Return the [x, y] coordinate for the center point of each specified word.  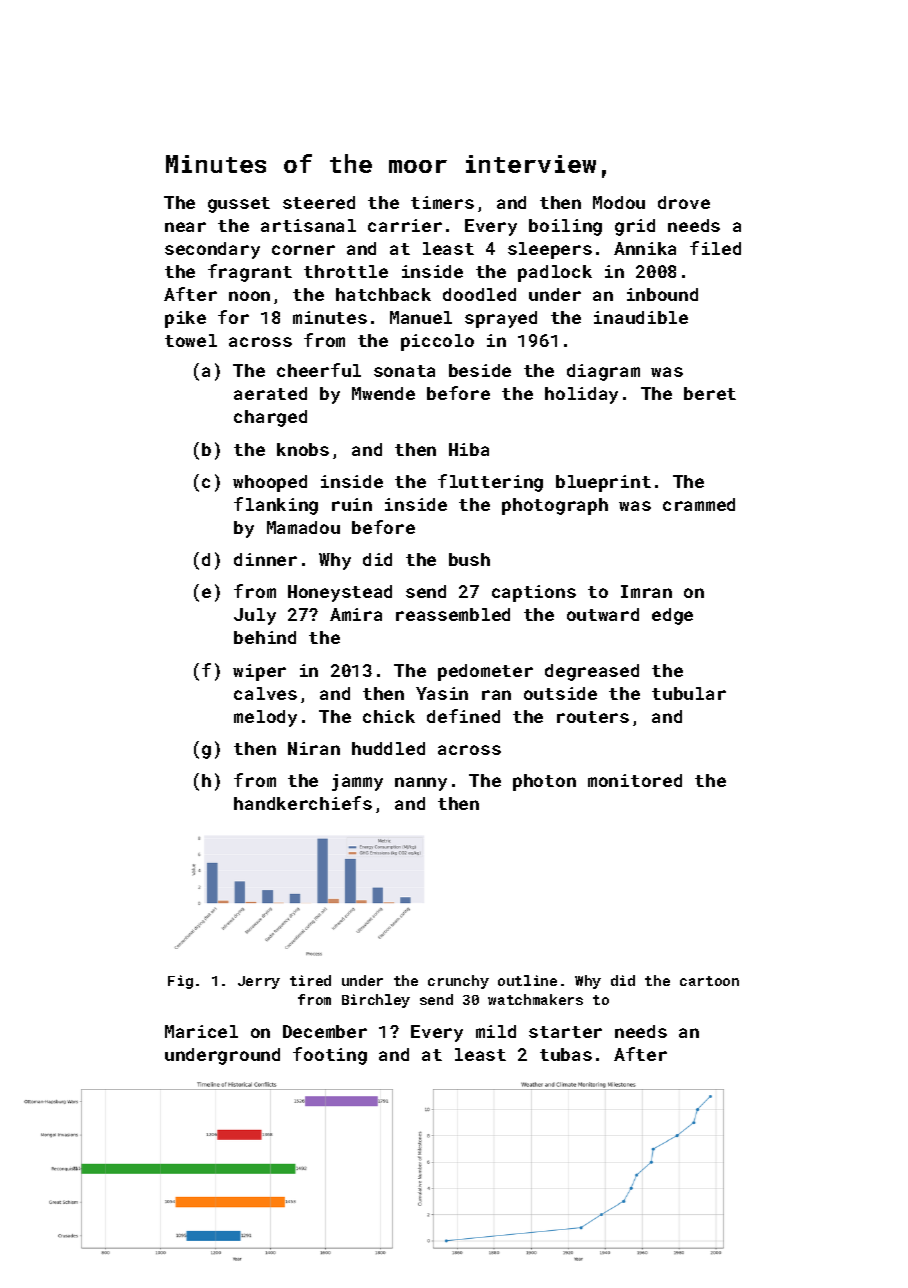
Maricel [201, 1031]
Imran [646, 591]
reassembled [453, 614]
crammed [699, 504]
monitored [635, 780]
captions [534, 593]
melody [265, 718]
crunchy [458, 982]
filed [715, 248]
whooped [270, 483]
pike [185, 319]
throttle [346, 271]
